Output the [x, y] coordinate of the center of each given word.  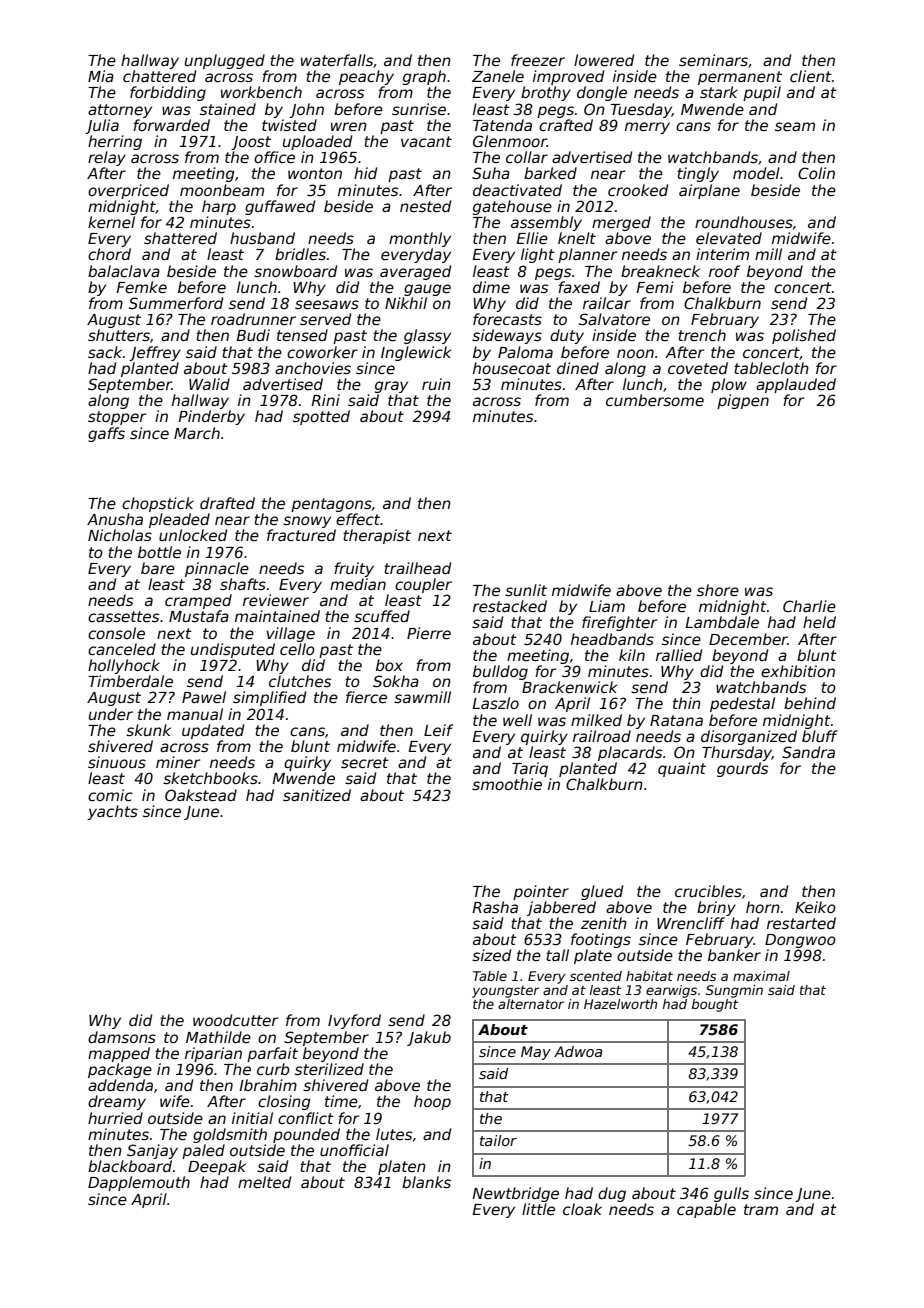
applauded [796, 385]
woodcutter [235, 1020]
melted [264, 1182]
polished [804, 336]
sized [491, 955]
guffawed [280, 207]
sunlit [526, 590]
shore [718, 590]
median [358, 584]
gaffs [106, 434]
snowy [307, 522]
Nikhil [406, 303]
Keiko [815, 907]
